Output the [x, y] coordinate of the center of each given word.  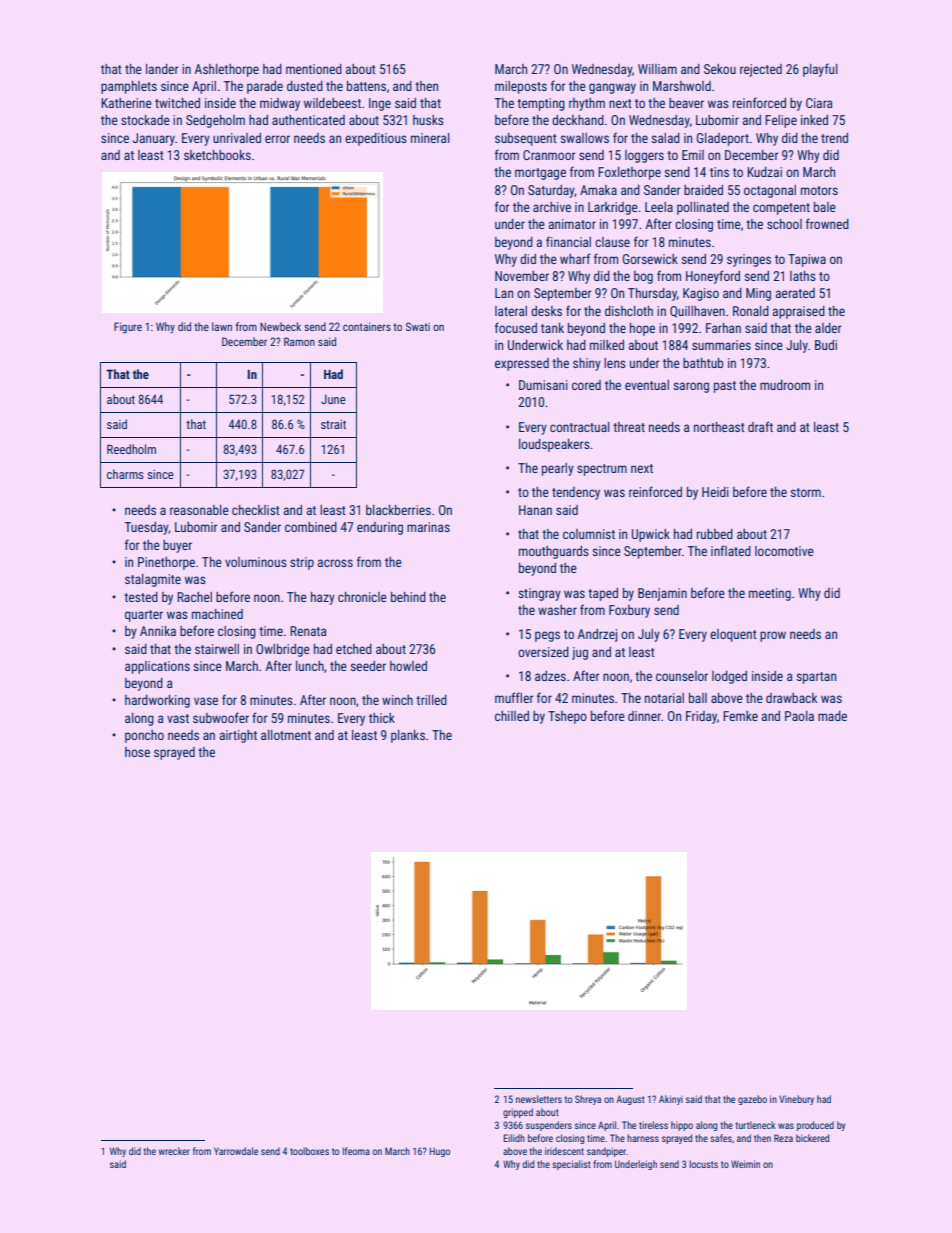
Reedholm [131, 449]
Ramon [299, 341]
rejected [761, 70]
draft [760, 426]
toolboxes [309, 1151]
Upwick [651, 535]
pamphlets [129, 87]
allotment [286, 735]
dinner [644, 716]
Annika [158, 631]
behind [408, 597]
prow [773, 636]
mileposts [521, 87]
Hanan [535, 510]
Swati [418, 326]
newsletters [539, 1099]
